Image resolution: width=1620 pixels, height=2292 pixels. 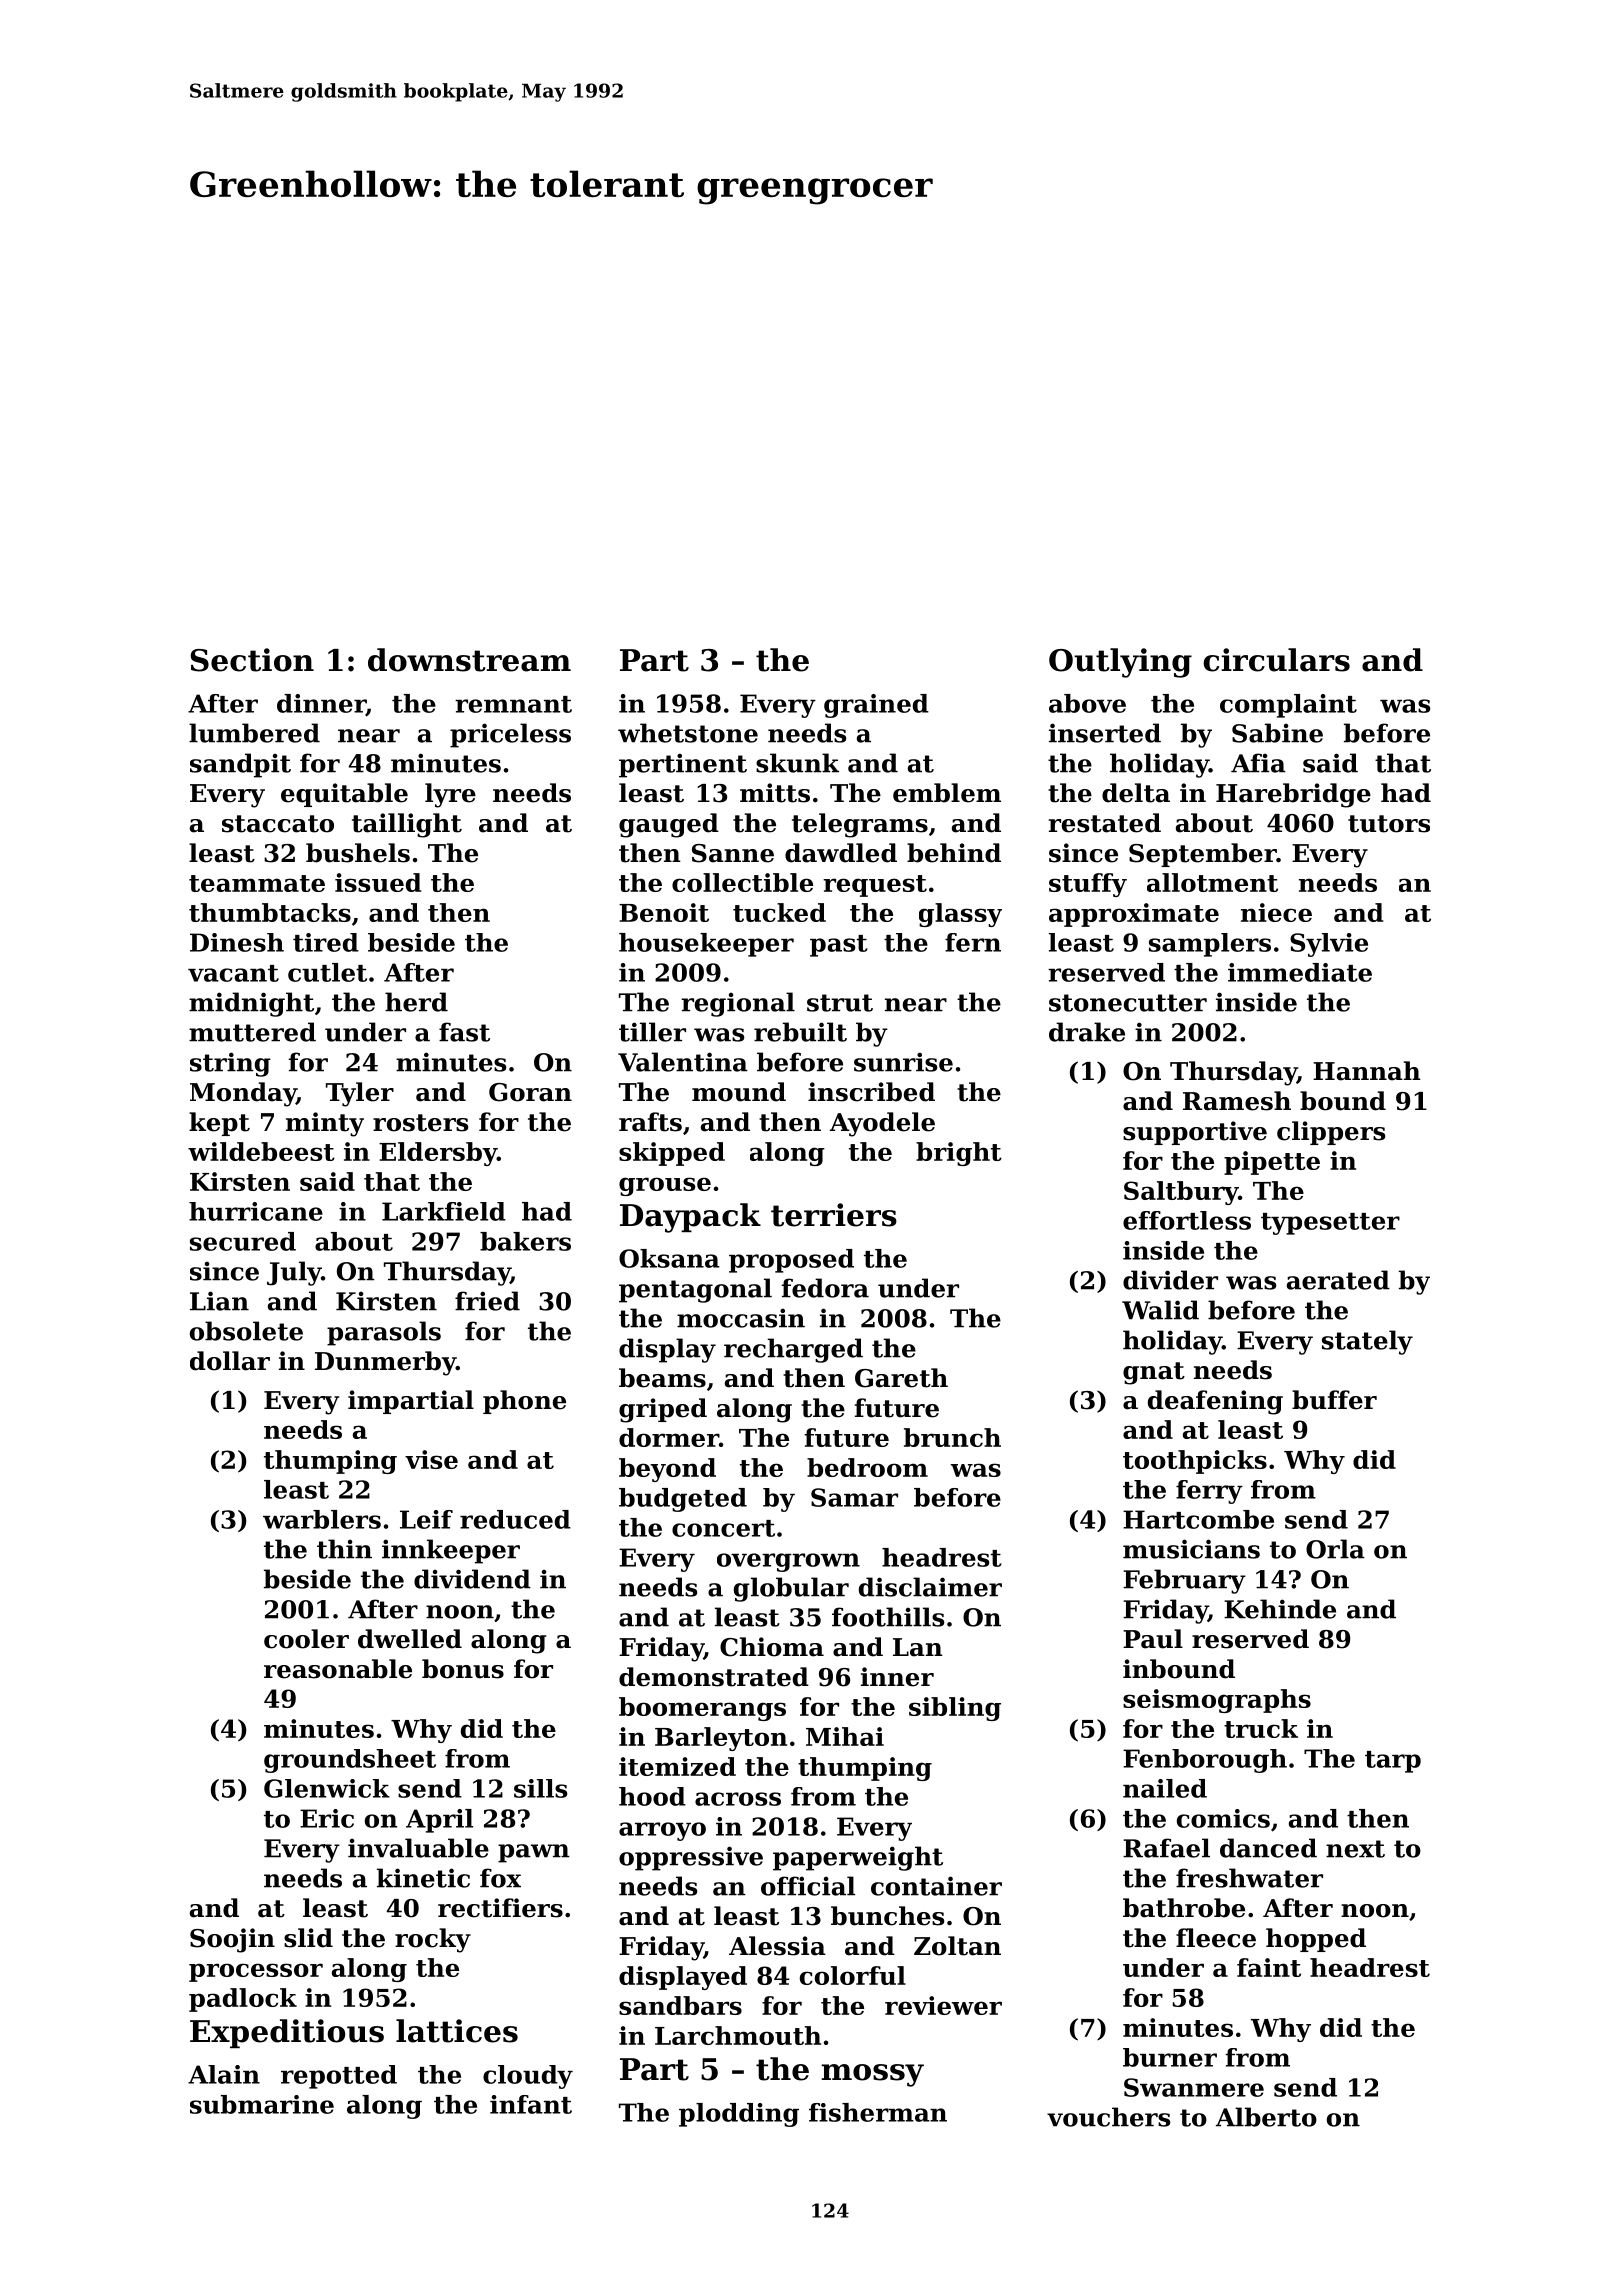 I want to click on plodding, so click(x=739, y=2115).
